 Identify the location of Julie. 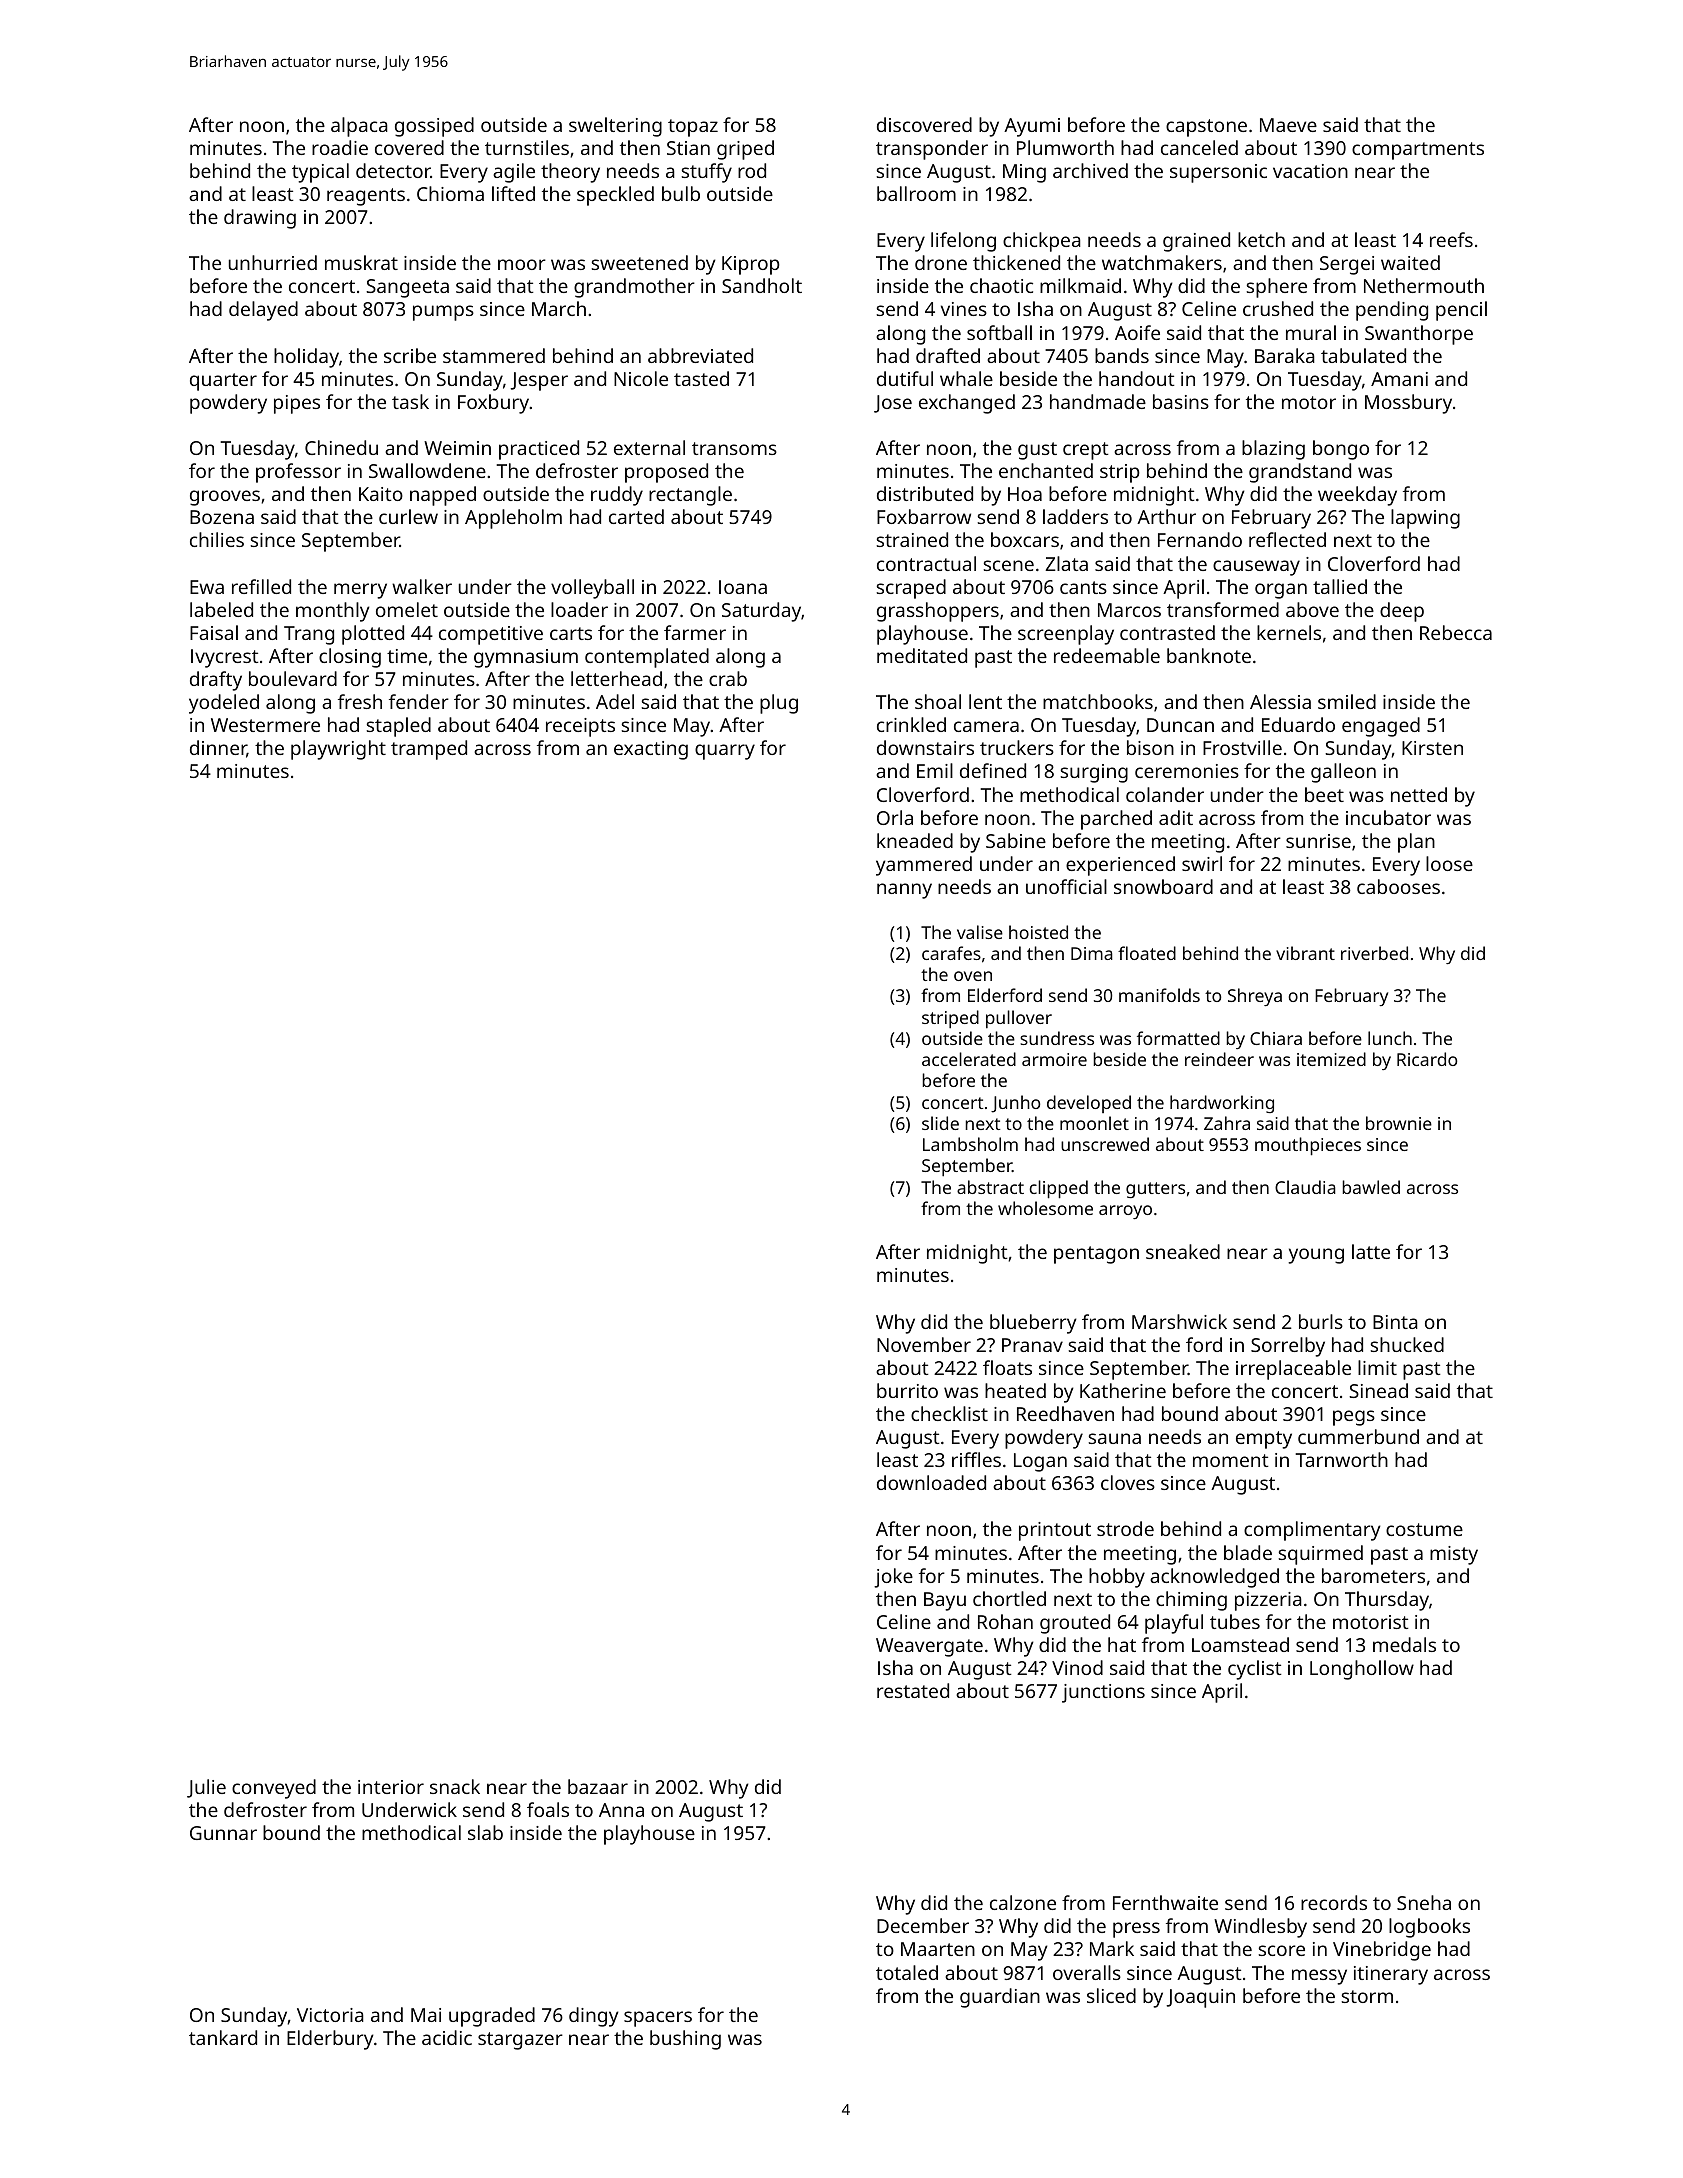
(206, 1788).
